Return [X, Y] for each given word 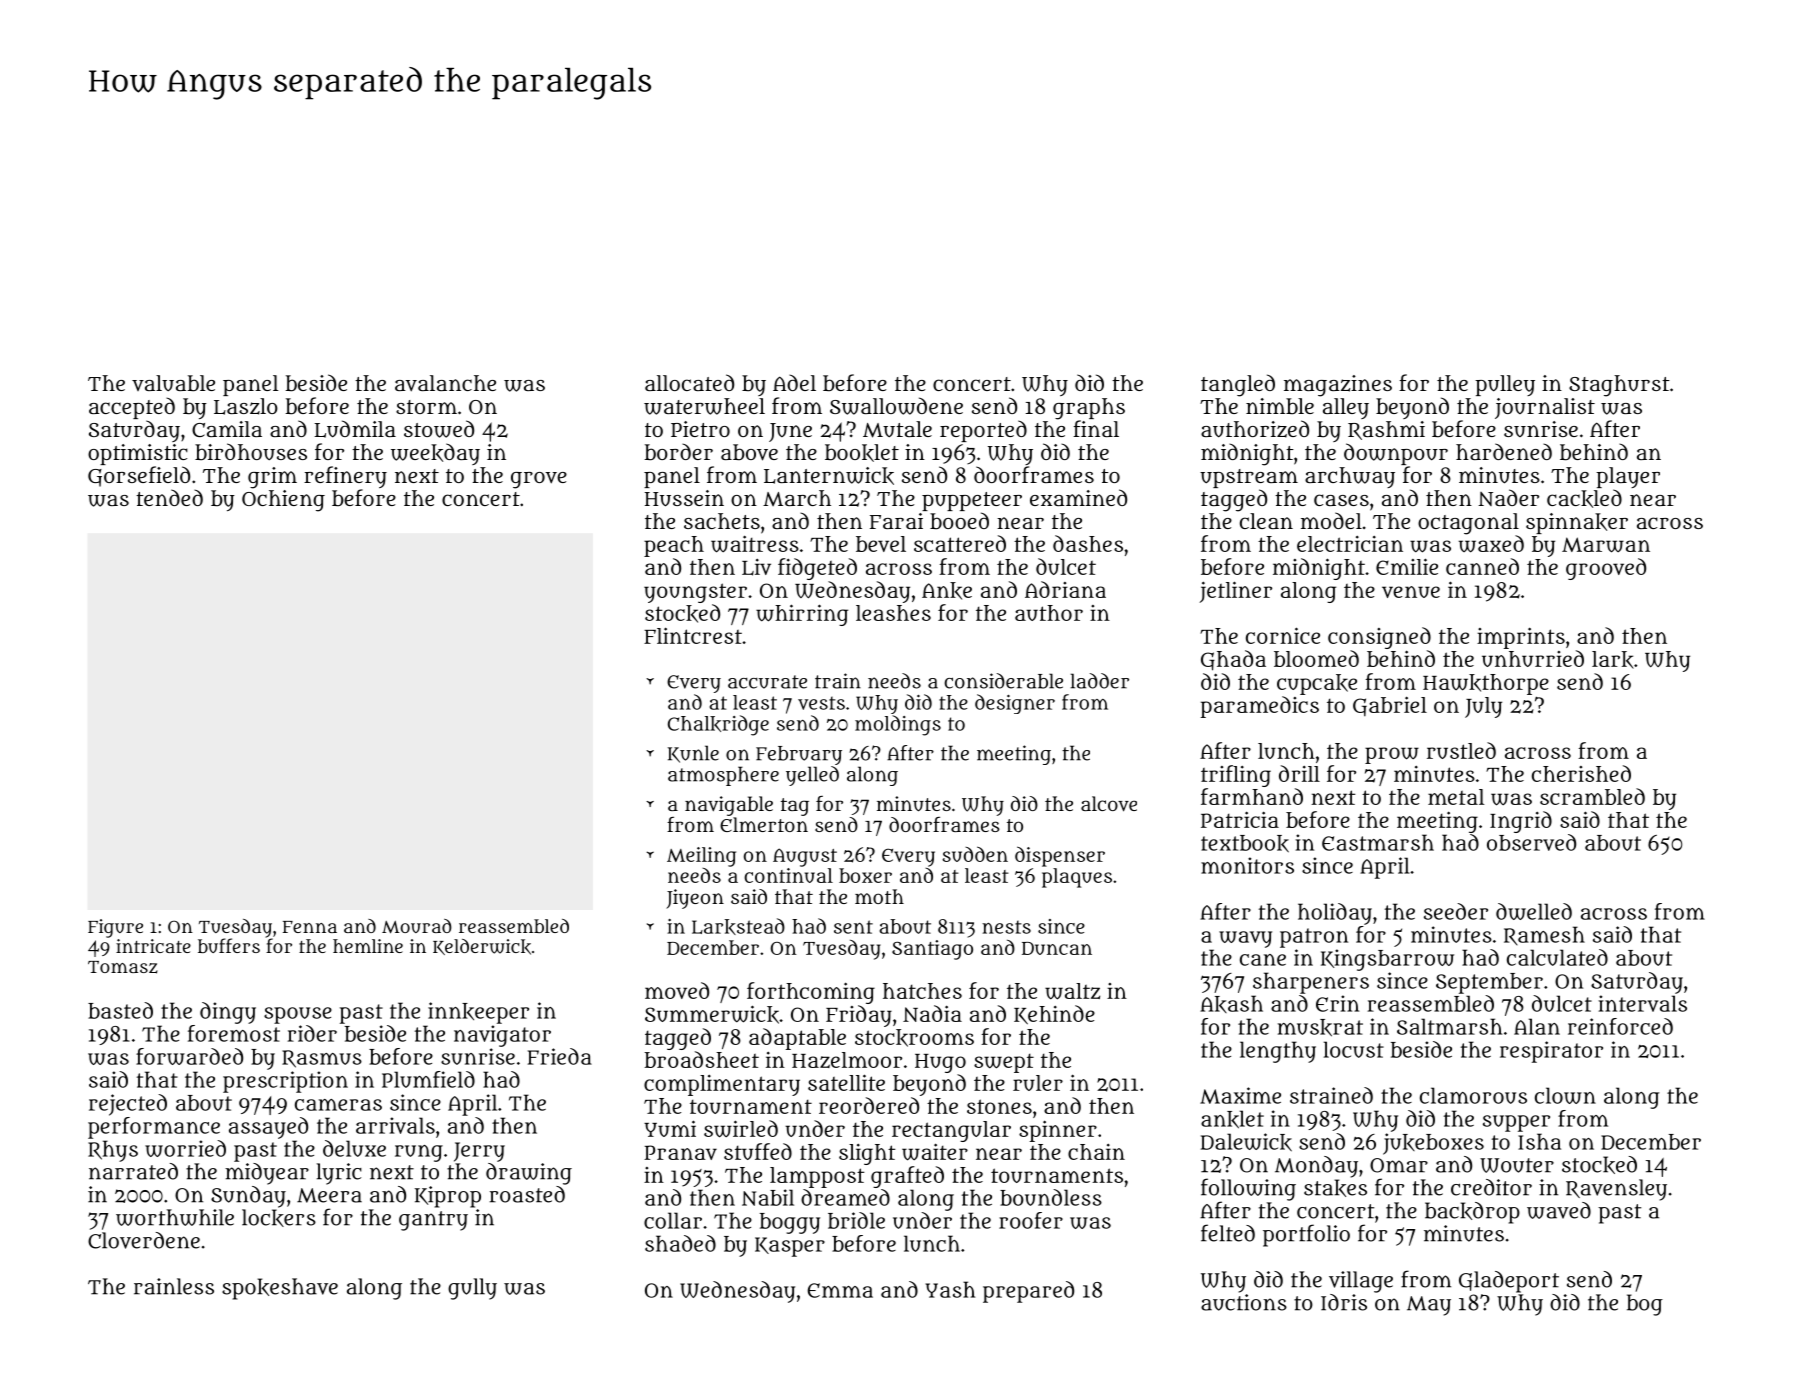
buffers [229, 945]
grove [539, 480]
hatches [922, 991]
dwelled [1534, 911]
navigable [729, 806]
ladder [1100, 681]
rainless [174, 1286]
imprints [1521, 638]
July [1483, 707]
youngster [695, 593]
